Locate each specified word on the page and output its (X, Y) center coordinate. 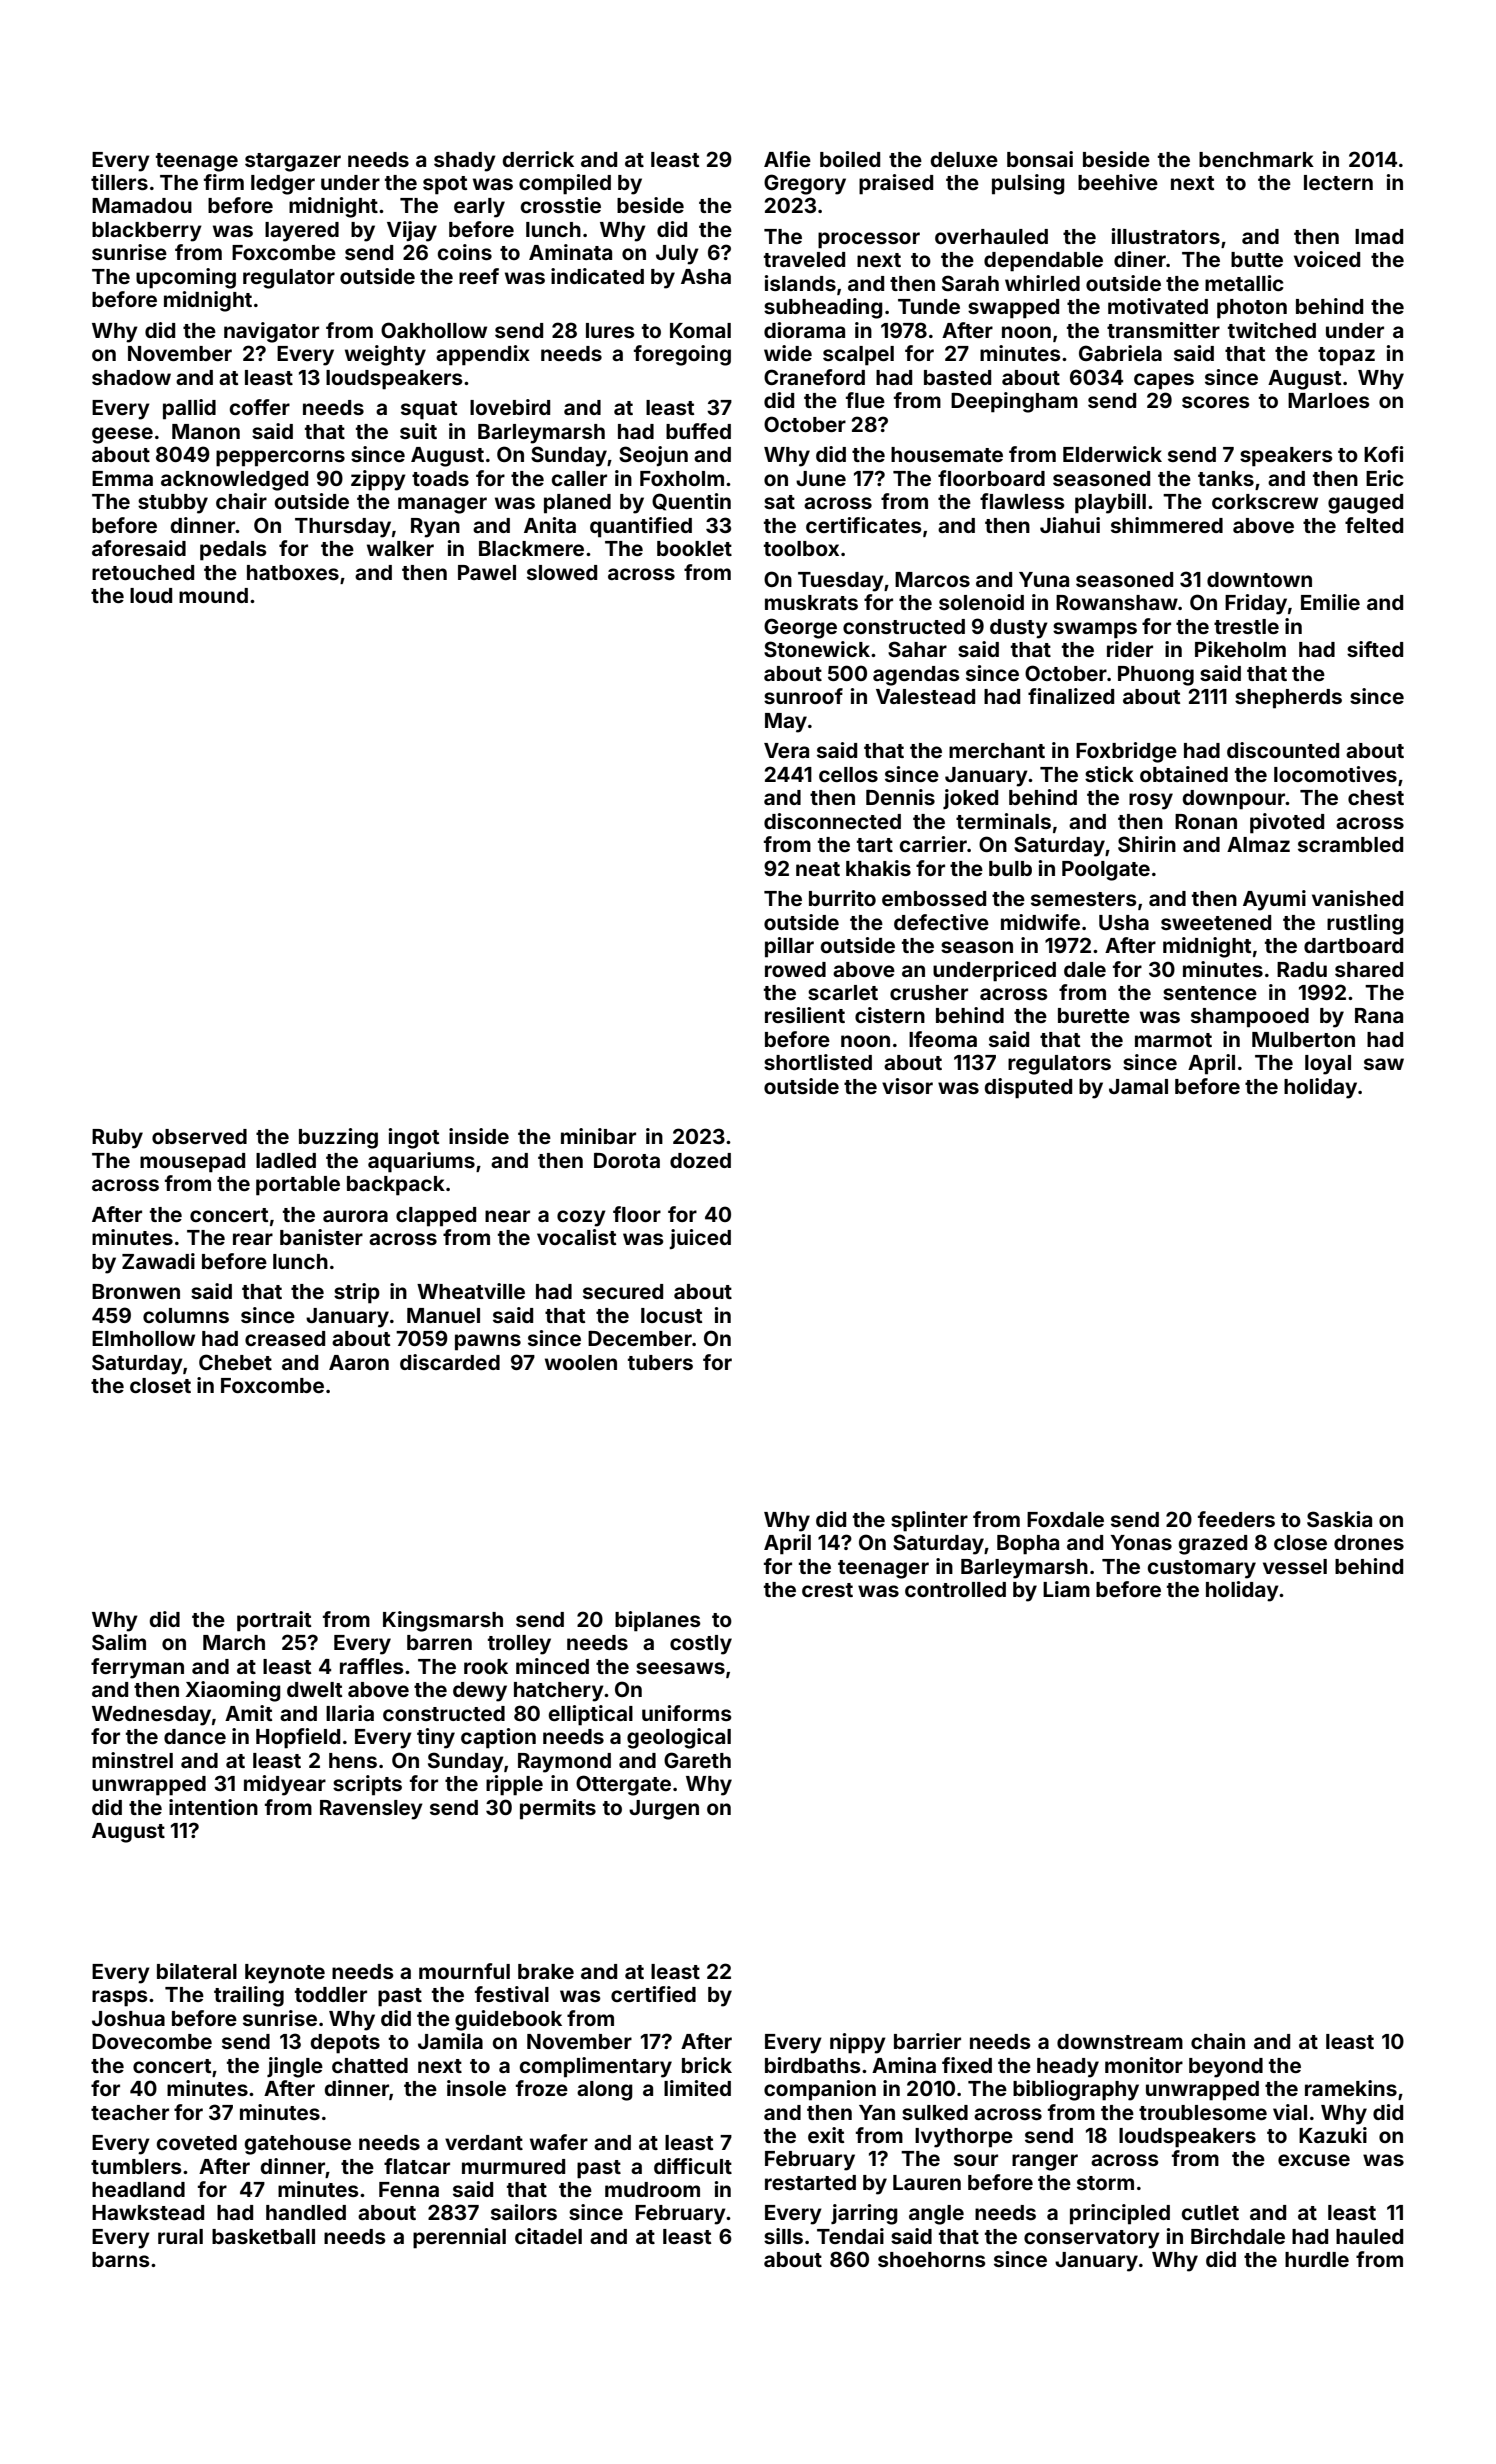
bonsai (1040, 159)
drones (1369, 1542)
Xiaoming (233, 1691)
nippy (858, 2043)
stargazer (293, 162)
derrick (538, 159)
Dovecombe (152, 2041)
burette (1094, 1015)
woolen (581, 1362)
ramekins (1351, 2088)
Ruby (117, 1139)
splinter (929, 1521)
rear (253, 1239)
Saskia (1339, 1519)
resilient (805, 1015)
